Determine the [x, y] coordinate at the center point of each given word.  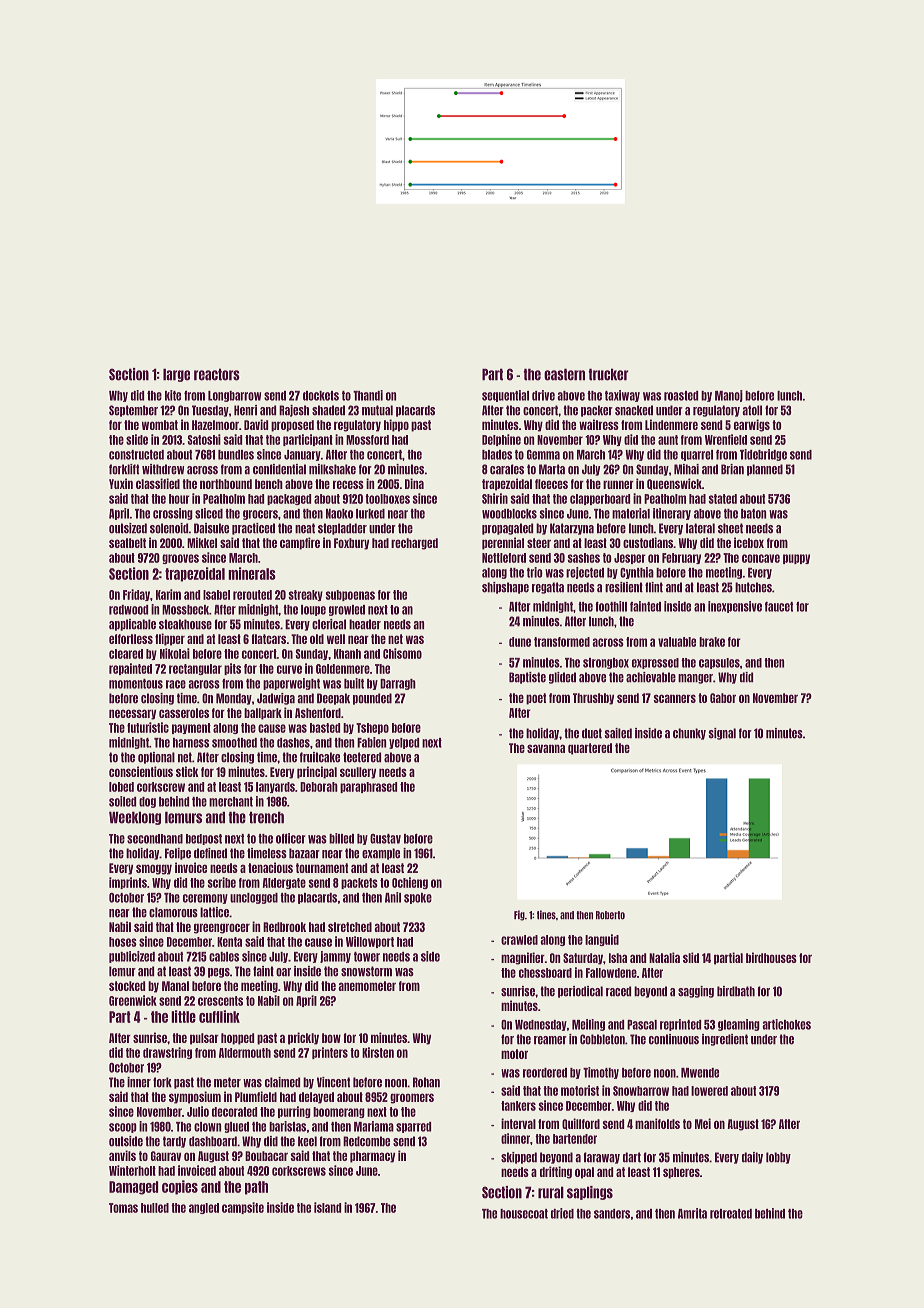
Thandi [368, 395]
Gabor [723, 698]
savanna [546, 748]
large [176, 375]
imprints [128, 883]
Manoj [729, 396]
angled [204, 1208]
